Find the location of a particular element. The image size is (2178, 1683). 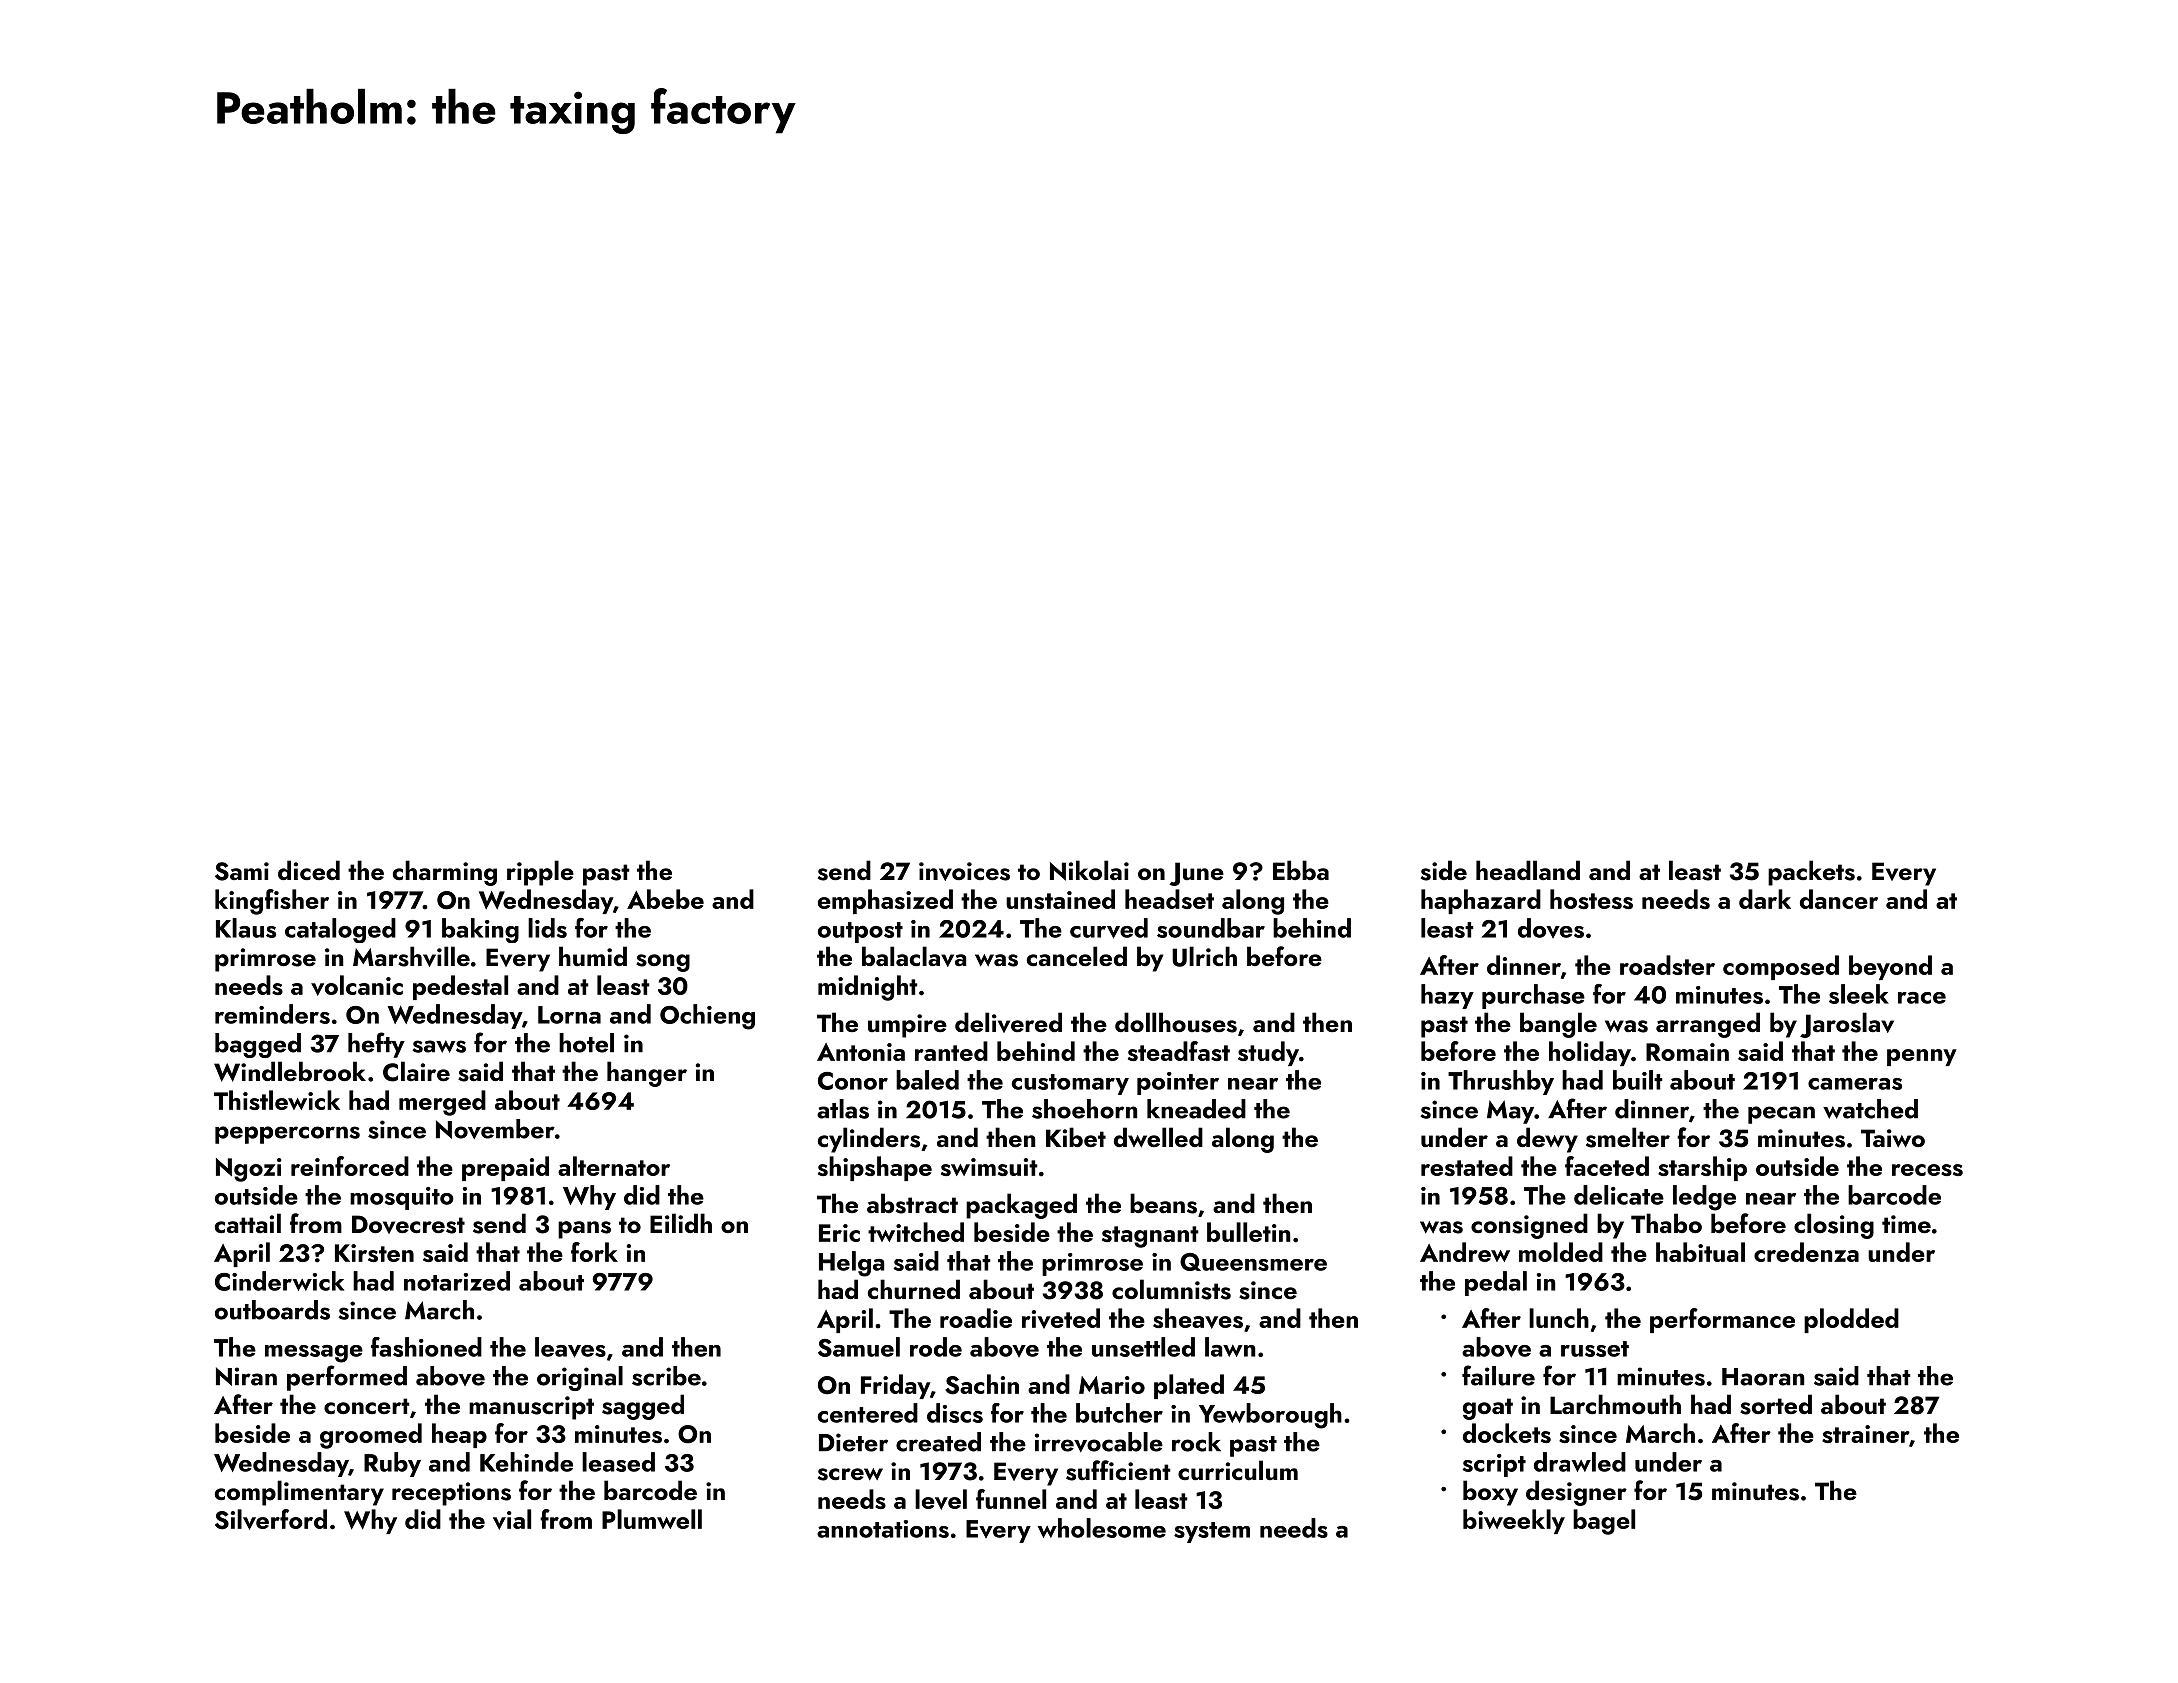

dollhouses is located at coordinates (1176, 1022).
